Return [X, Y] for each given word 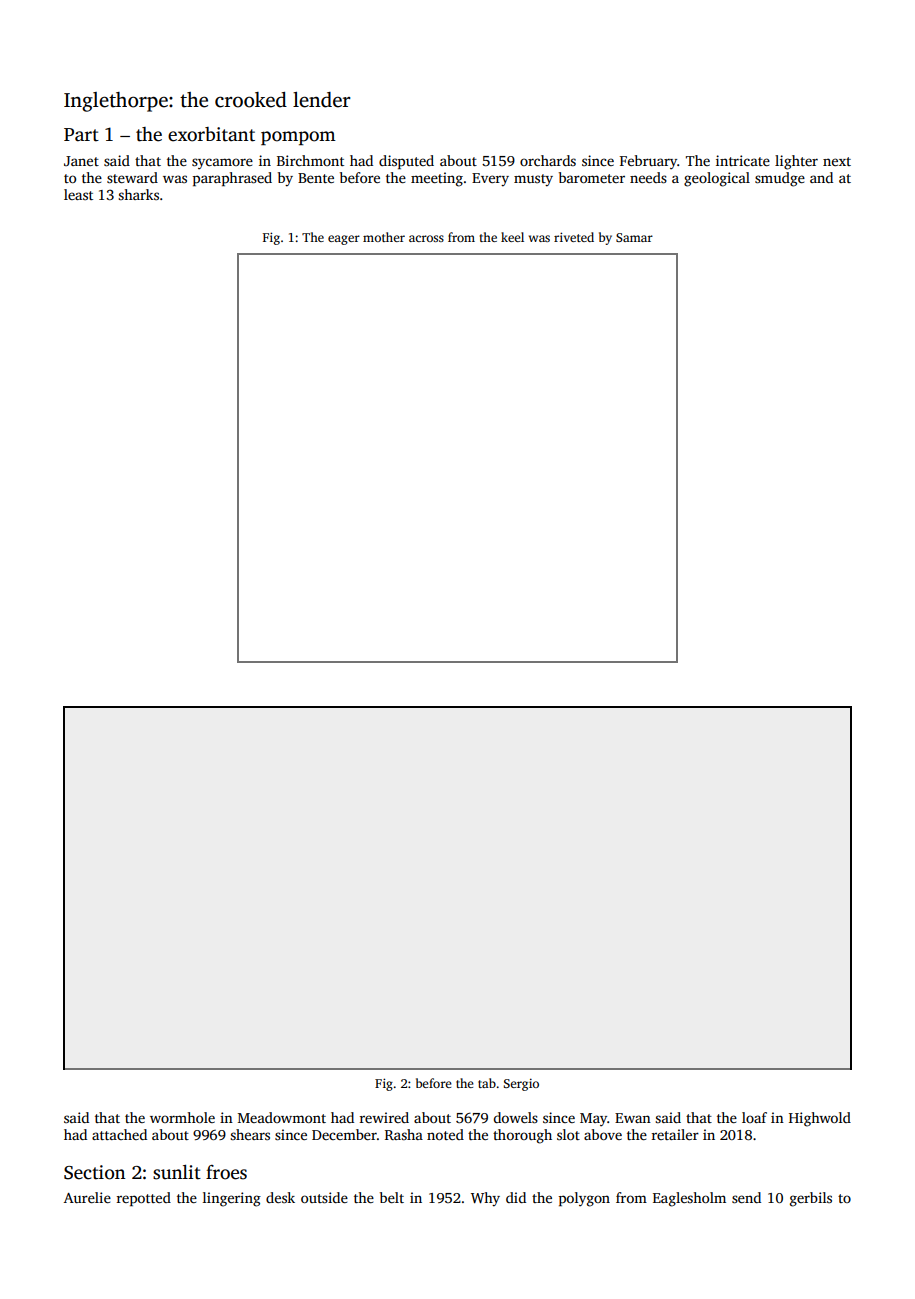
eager [344, 240]
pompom [298, 138]
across [426, 238]
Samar [634, 237]
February [649, 162]
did [516, 1197]
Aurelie [87, 1197]
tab [487, 1083]
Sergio [521, 1084]
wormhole [182, 1117]
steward [132, 177]
